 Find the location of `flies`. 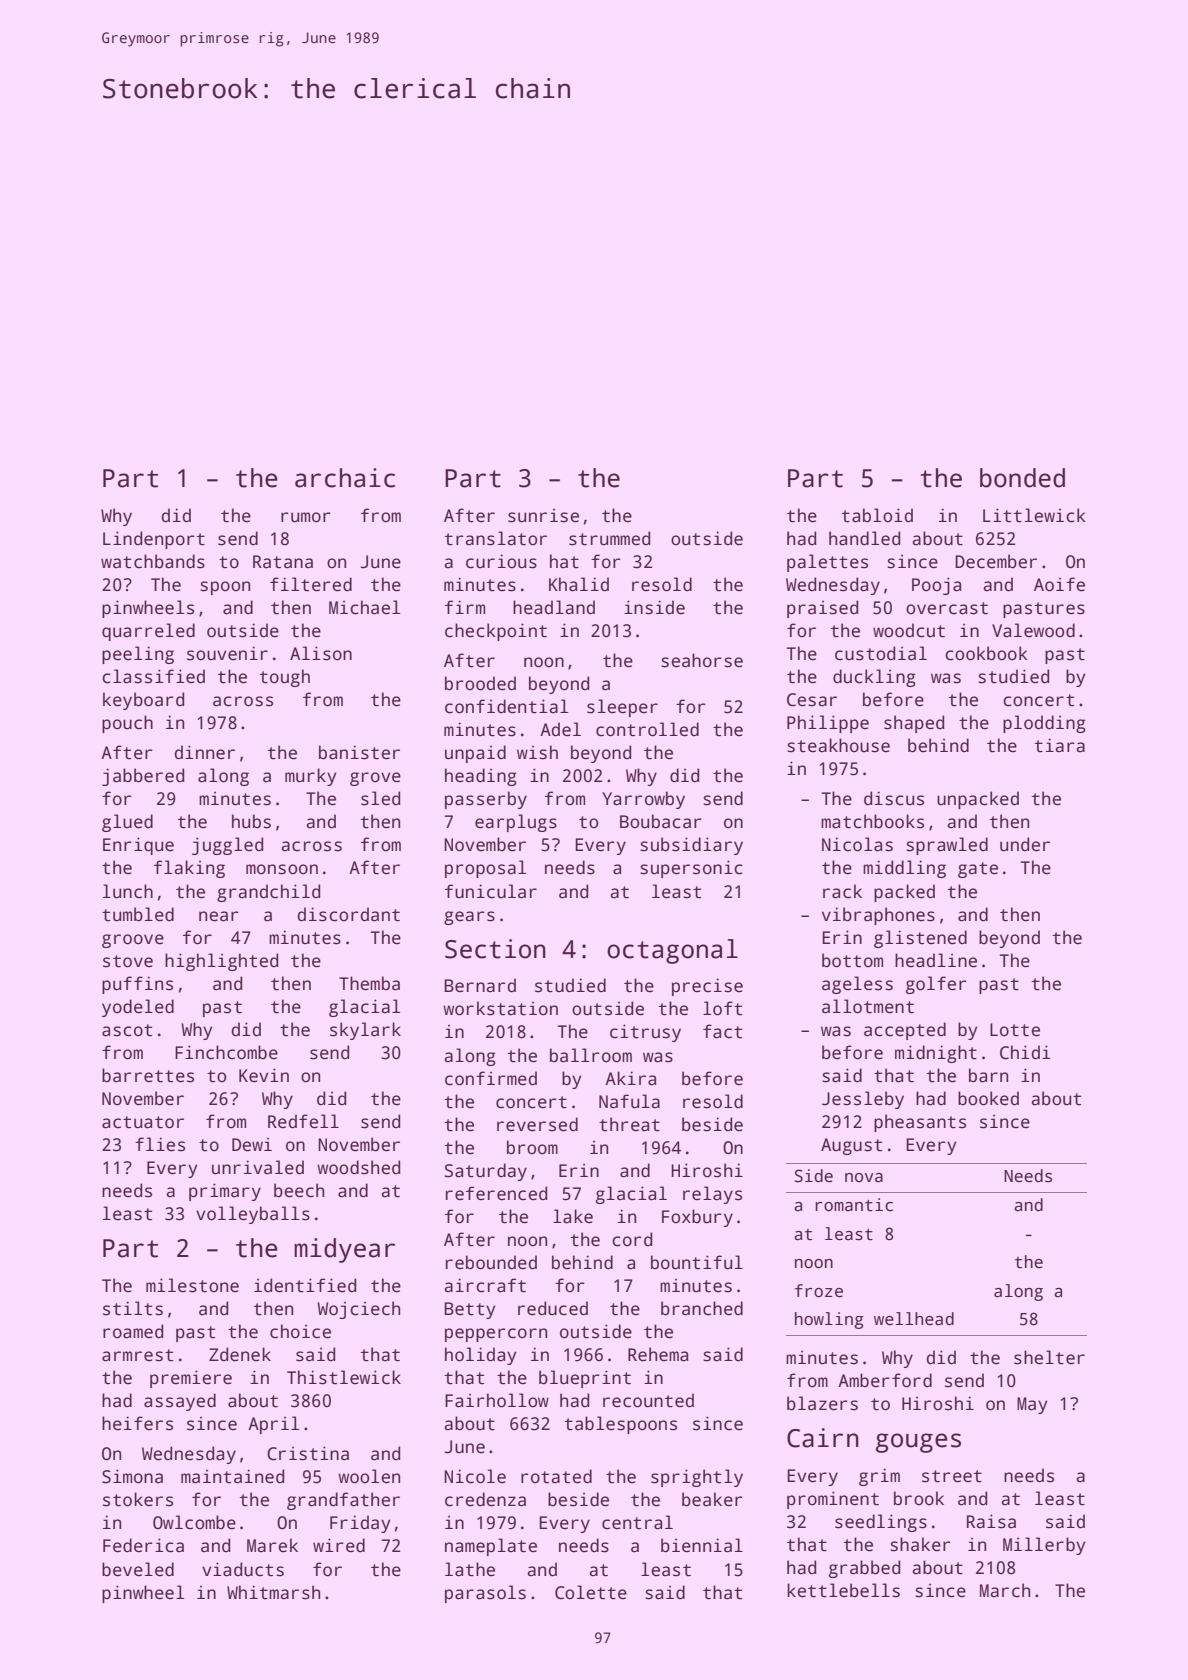

flies is located at coordinates (160, 1144).
